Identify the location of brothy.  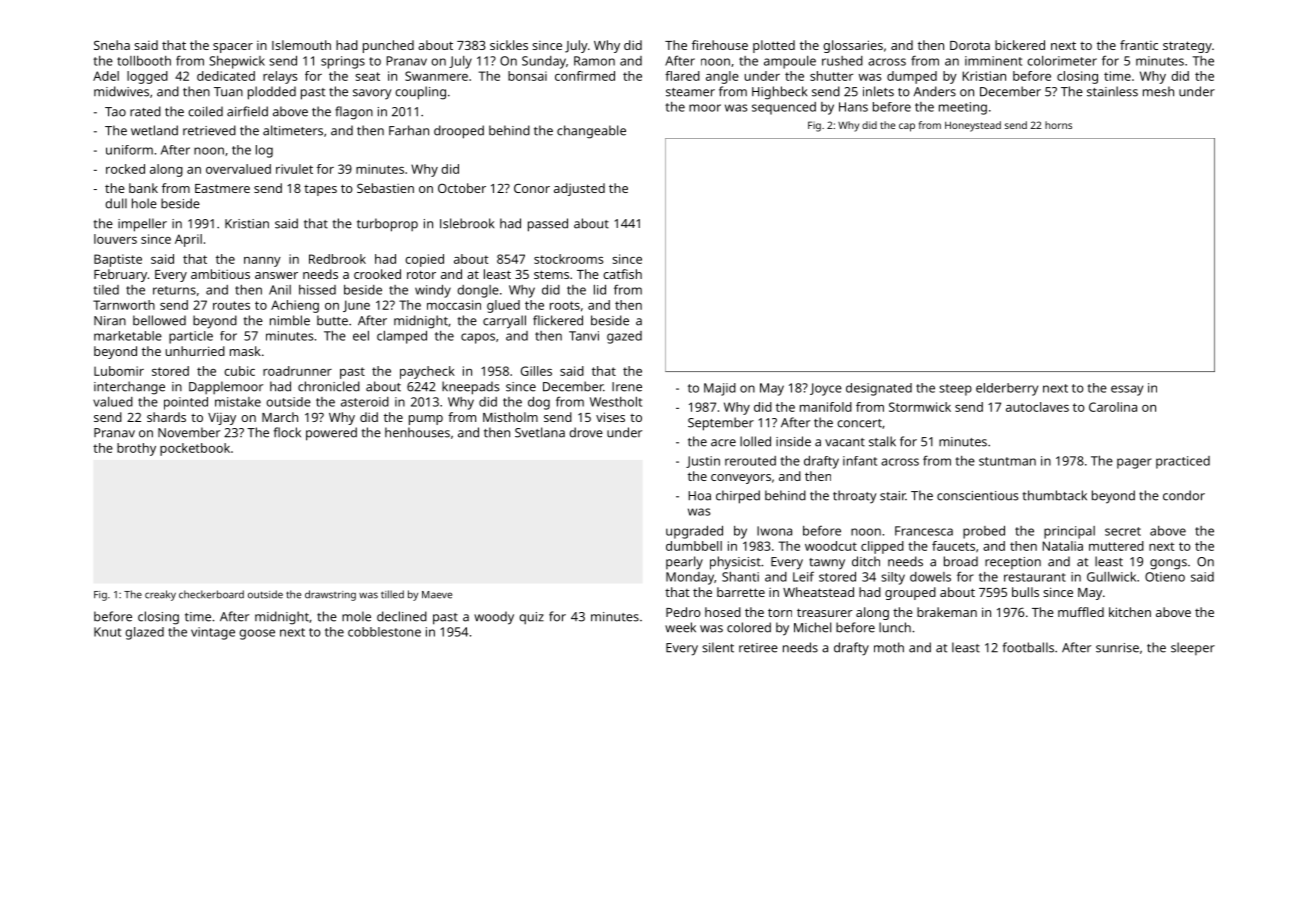
(136, 449).
